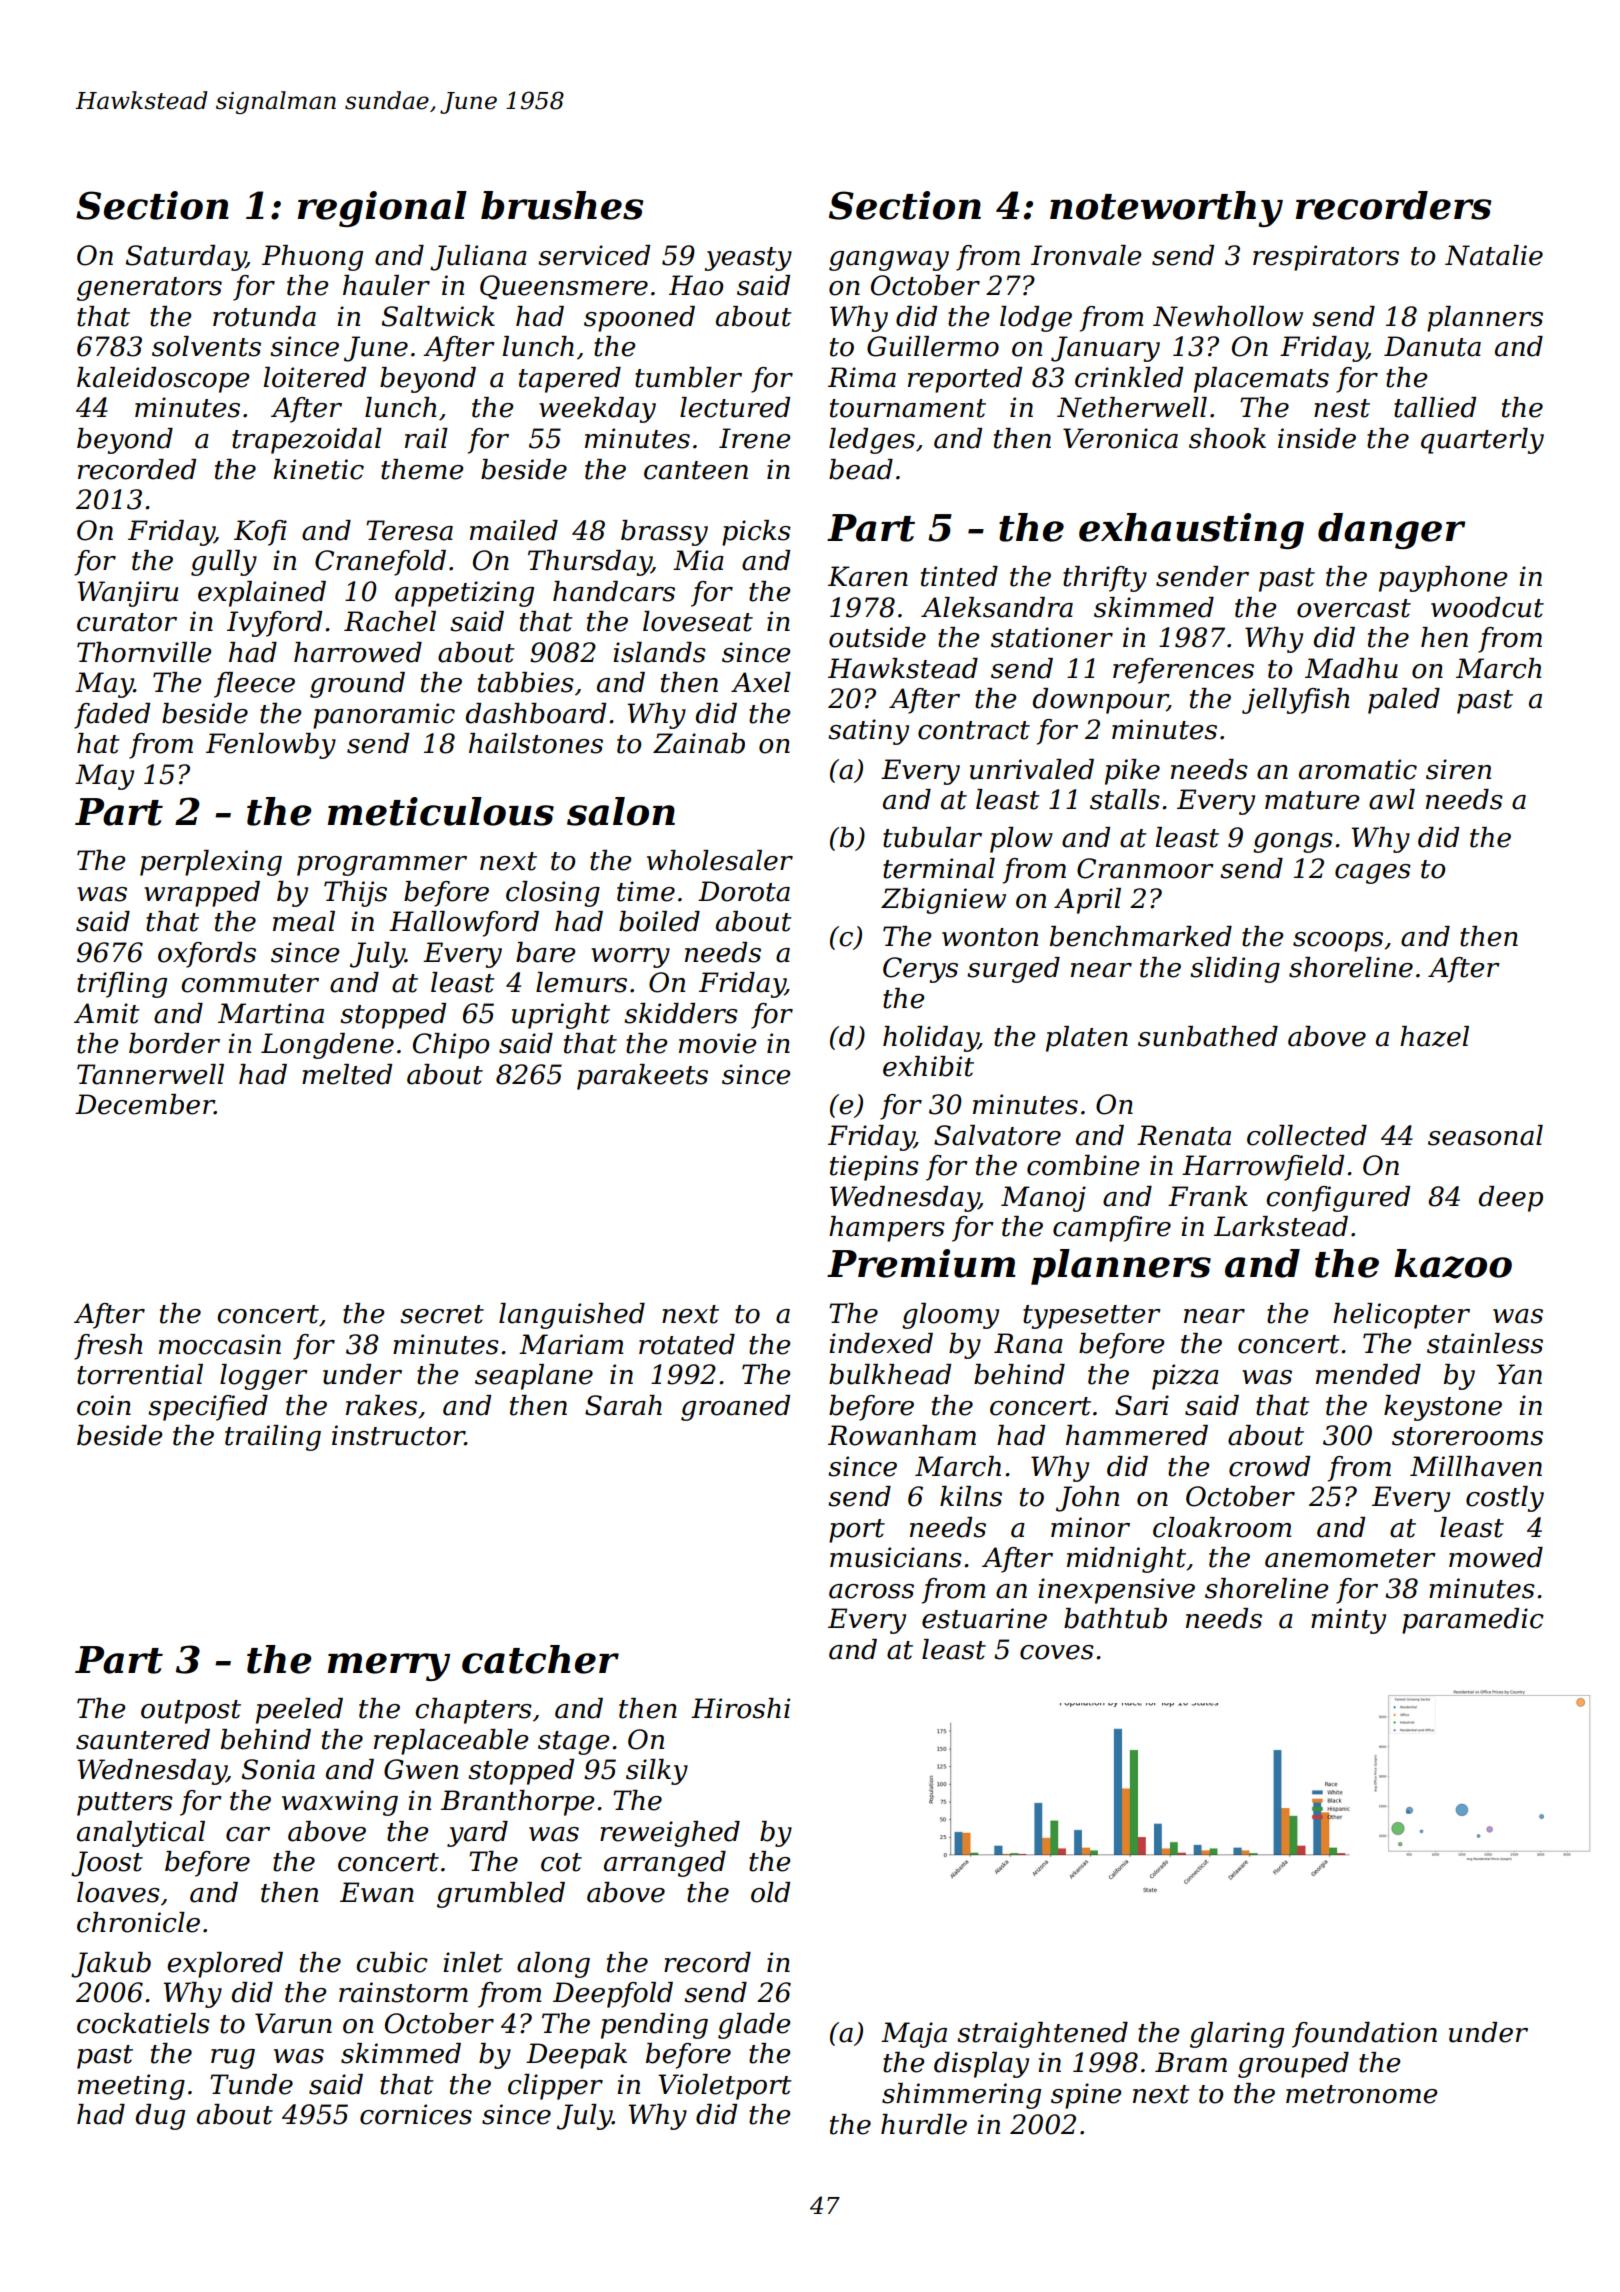 The width and height of the screenshot is (1620, 2292). What do you see at coordinates (623, 1405) in the screenshot?
I see `Sarah` at bounding box center [623, 1405].
